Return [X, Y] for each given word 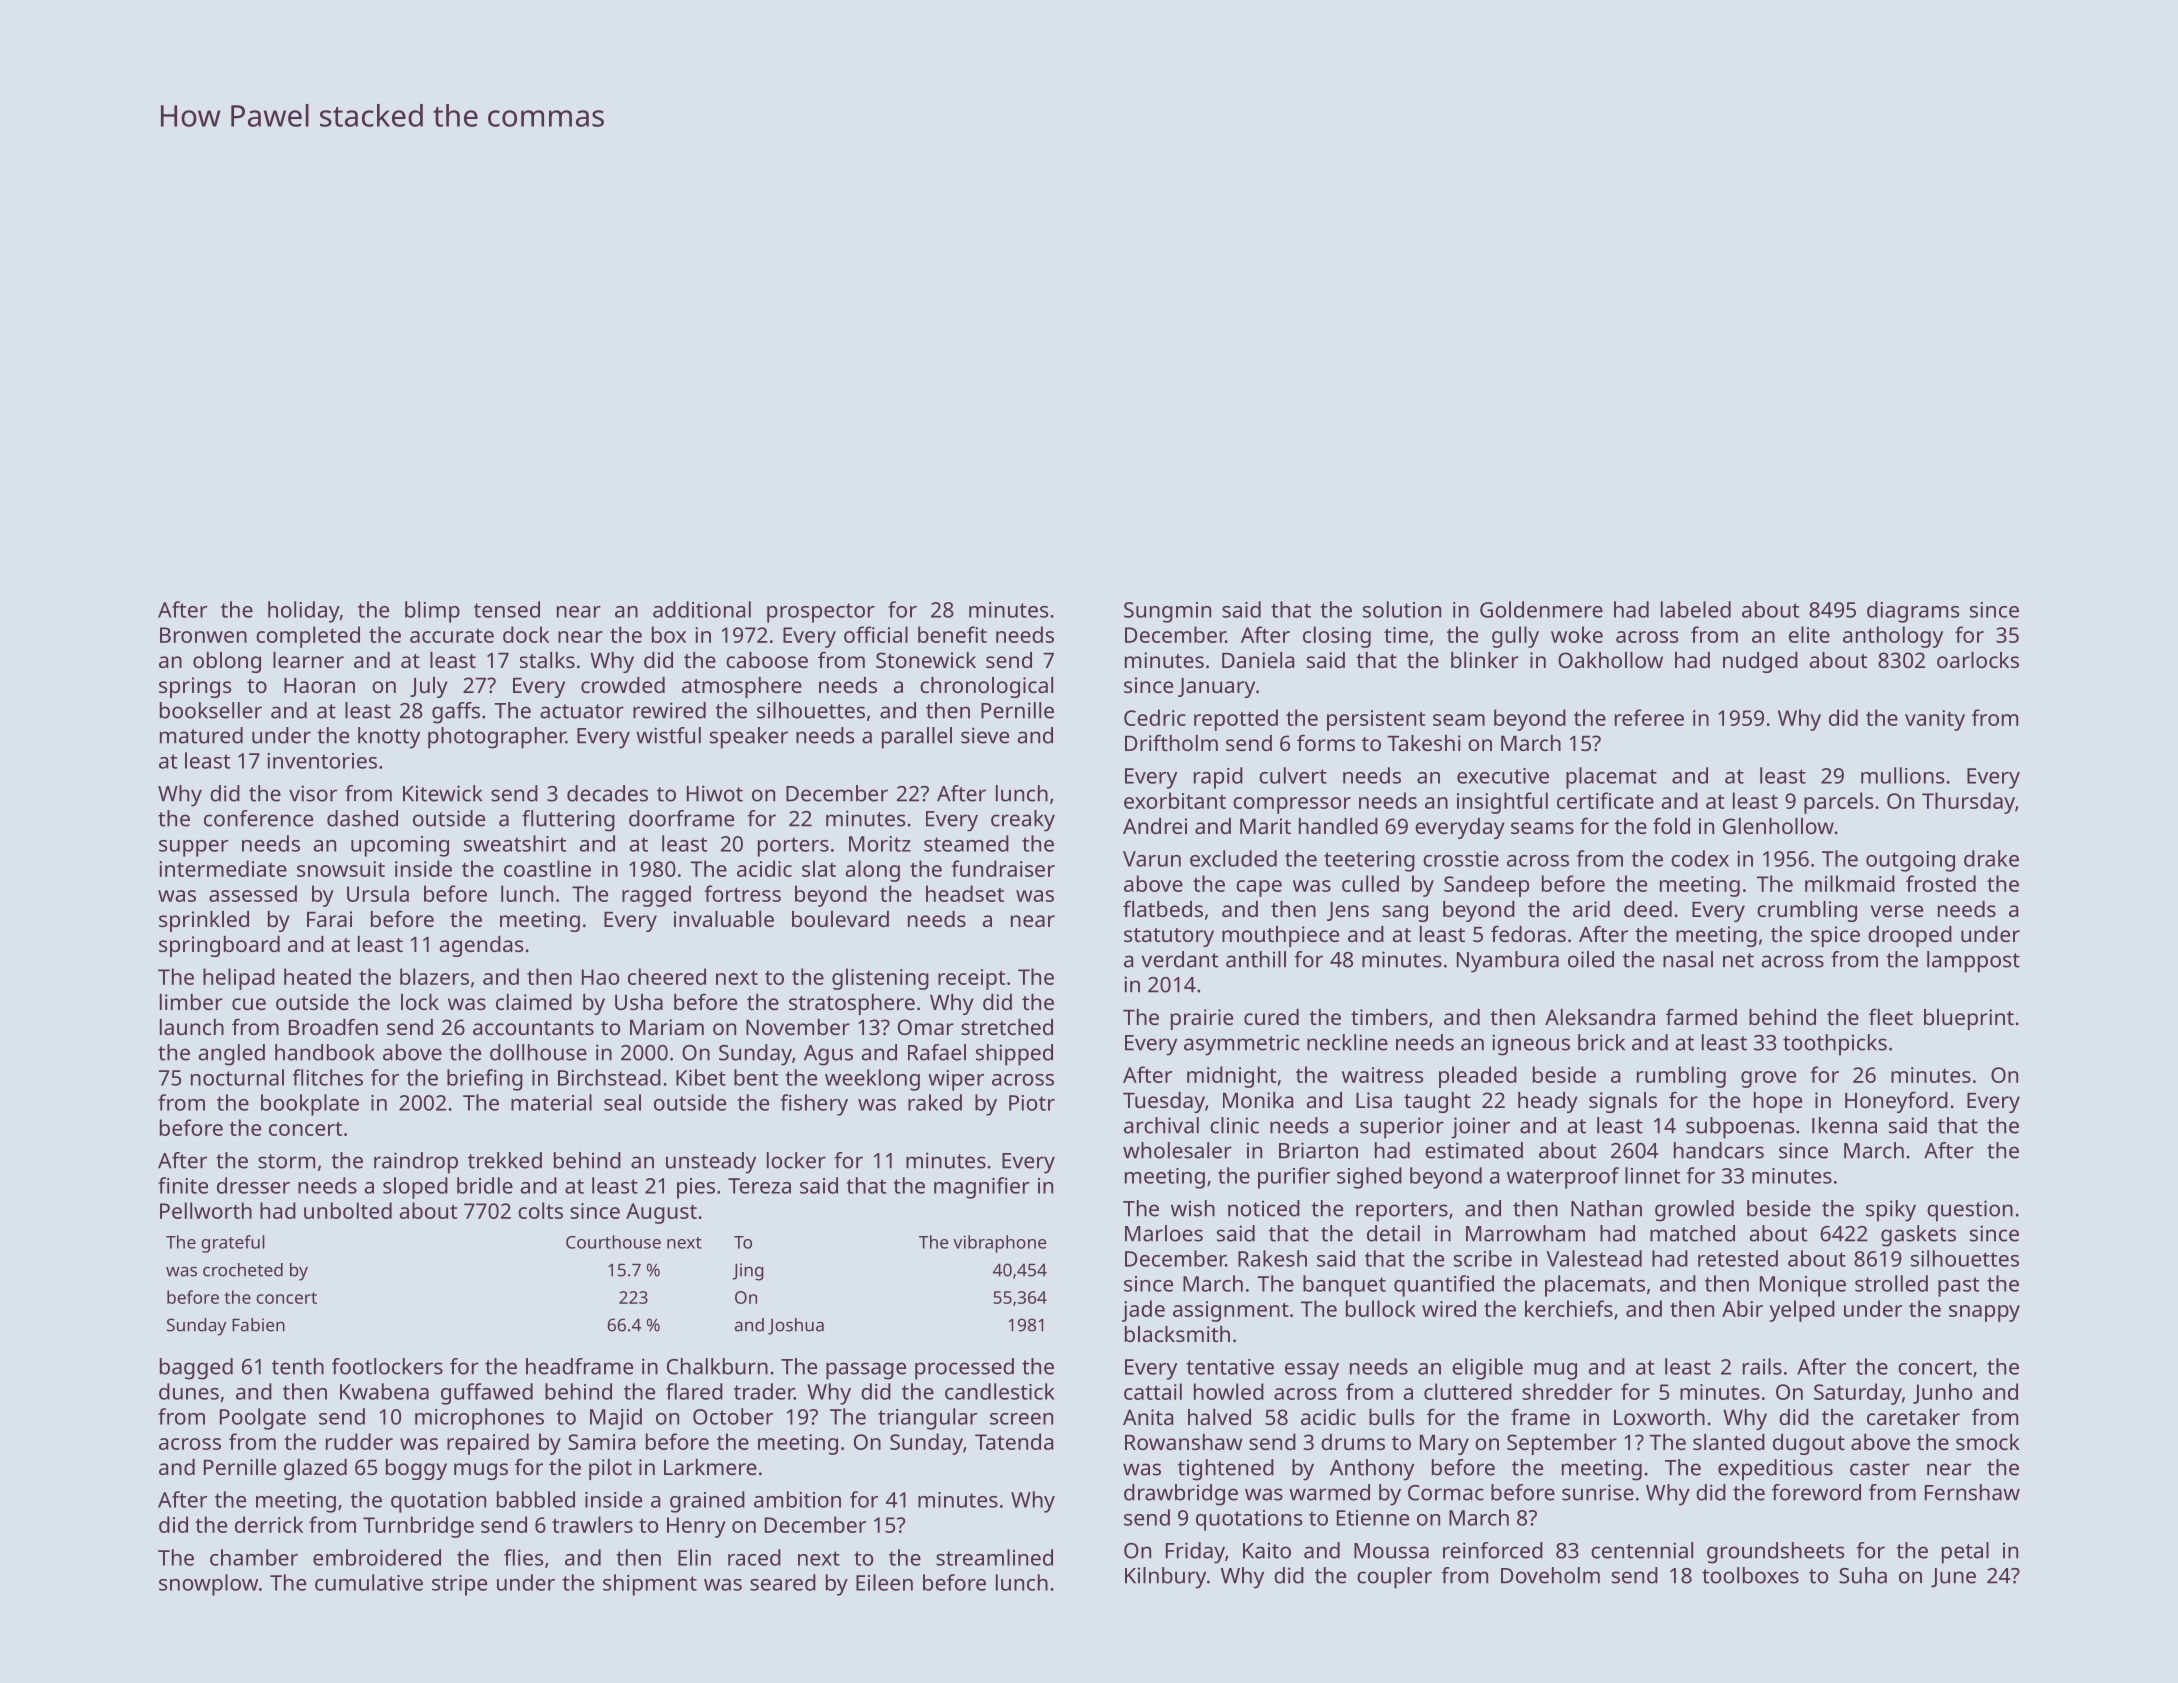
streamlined [994, 1557]
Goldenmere [1541, 609]
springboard [219, 946]
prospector [821, 613]
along [873, 871]
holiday [304, 612]
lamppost [1973, 962]
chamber [254, 1557]
